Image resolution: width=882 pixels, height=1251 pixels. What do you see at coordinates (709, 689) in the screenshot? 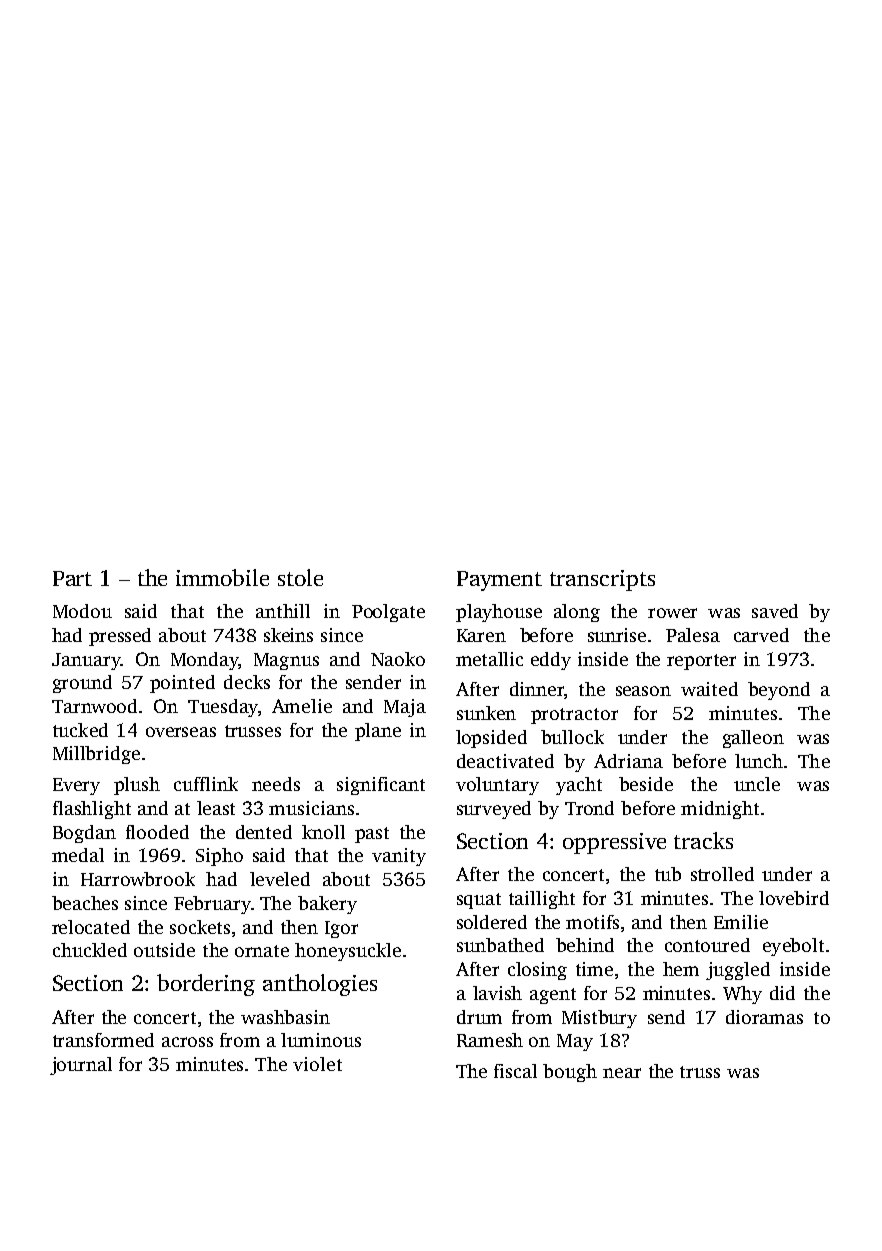
I see `waited` at bounding box center [709, 689].
